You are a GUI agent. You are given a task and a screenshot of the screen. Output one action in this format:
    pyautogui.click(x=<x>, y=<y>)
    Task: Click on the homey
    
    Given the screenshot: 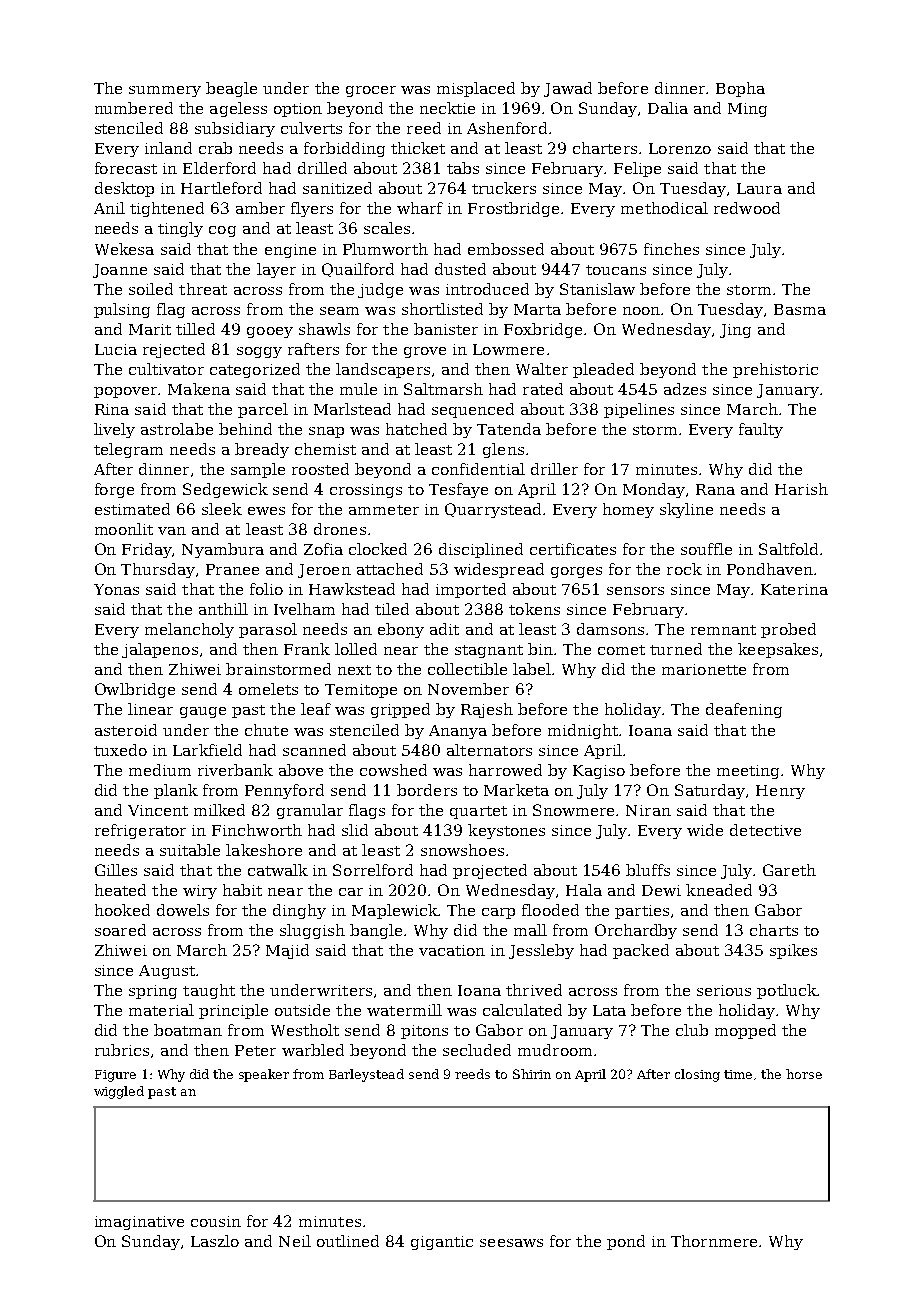 What is the action you would take?
    pyautogui.click(x=628, y=510)
